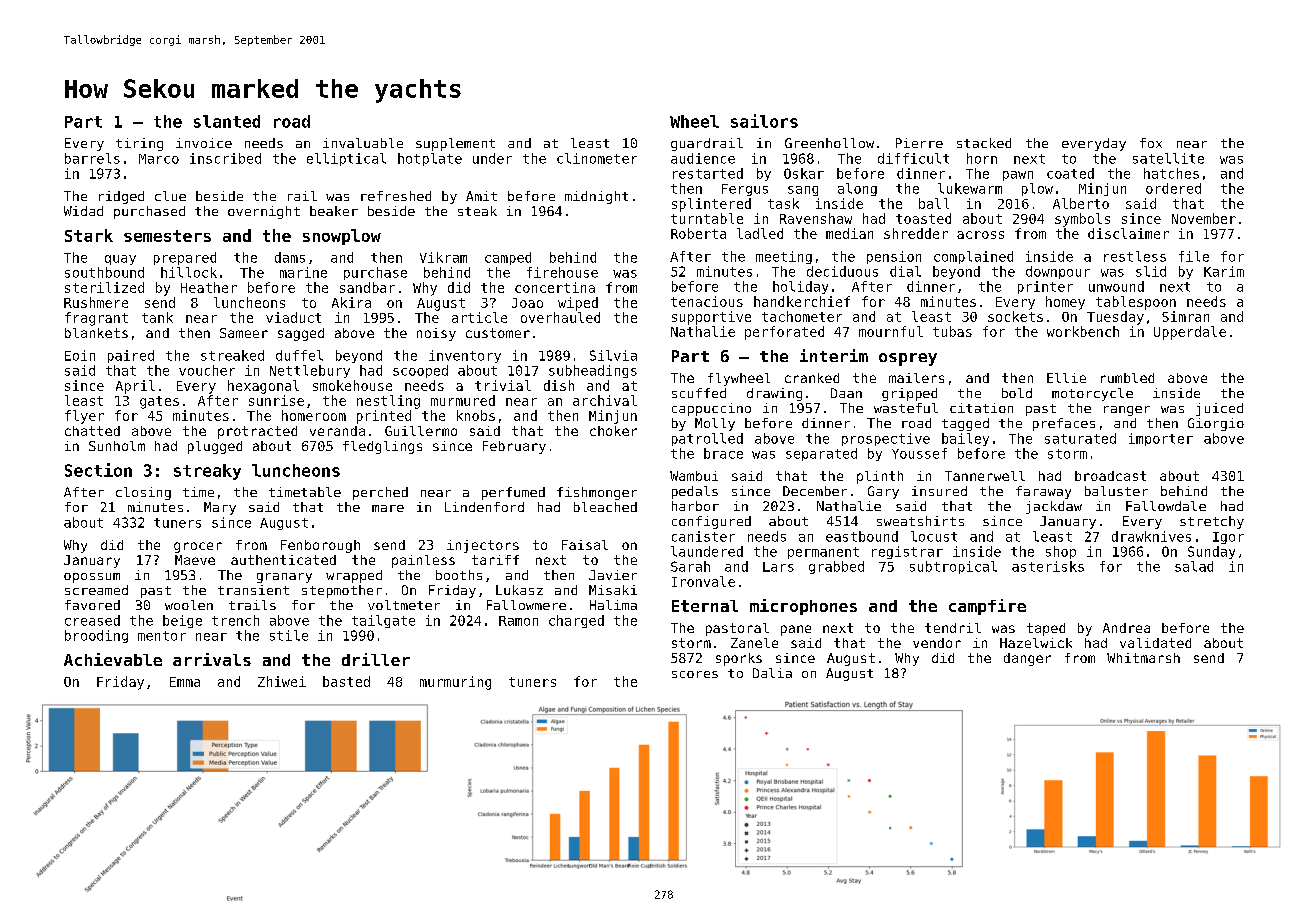 This page has width=1308, height=924. I want to click on pedals, so click(695, 492).
